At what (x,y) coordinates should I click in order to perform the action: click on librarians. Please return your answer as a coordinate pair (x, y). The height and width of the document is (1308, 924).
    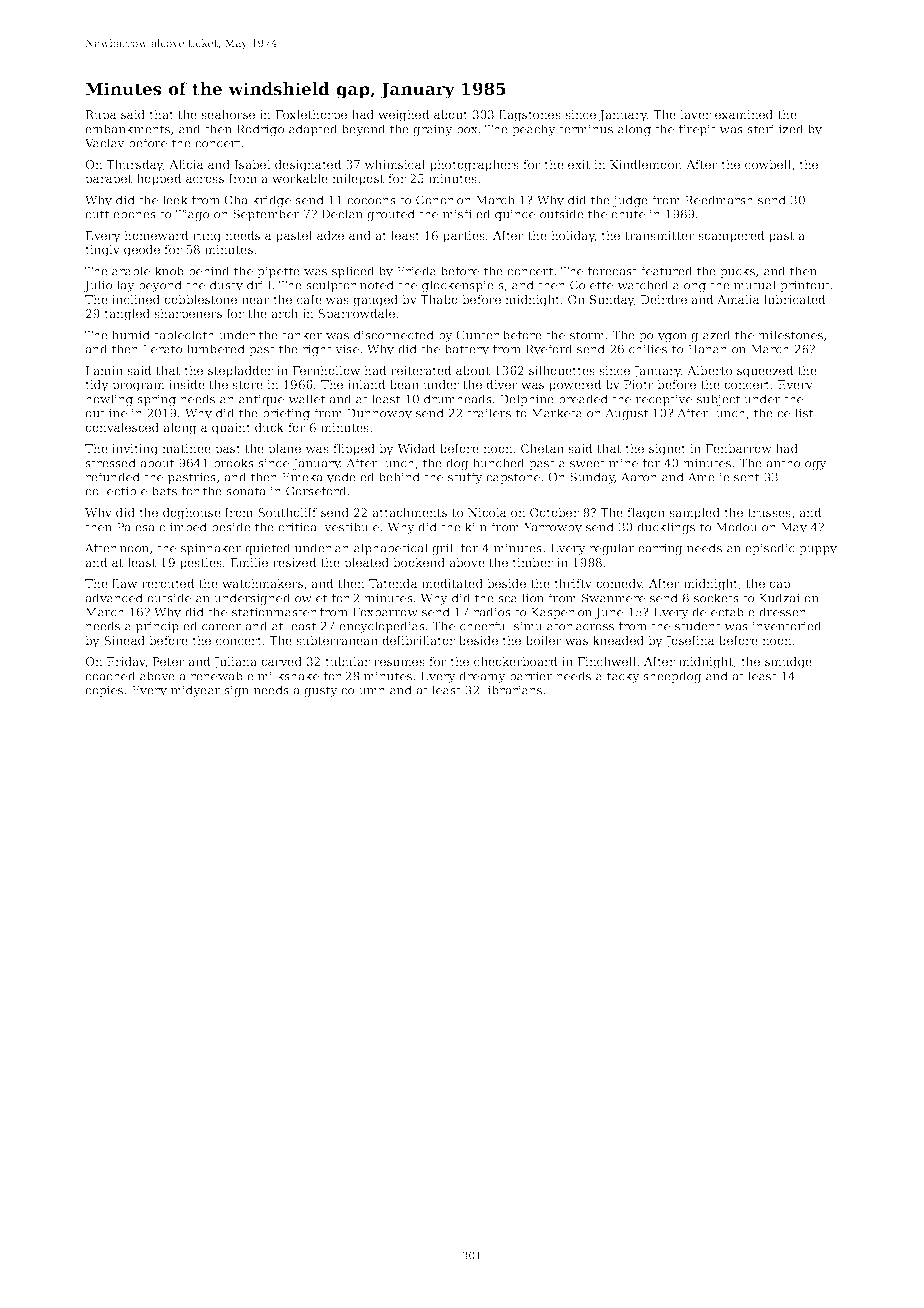
    Looking at the image, I should click on (513, 690).
